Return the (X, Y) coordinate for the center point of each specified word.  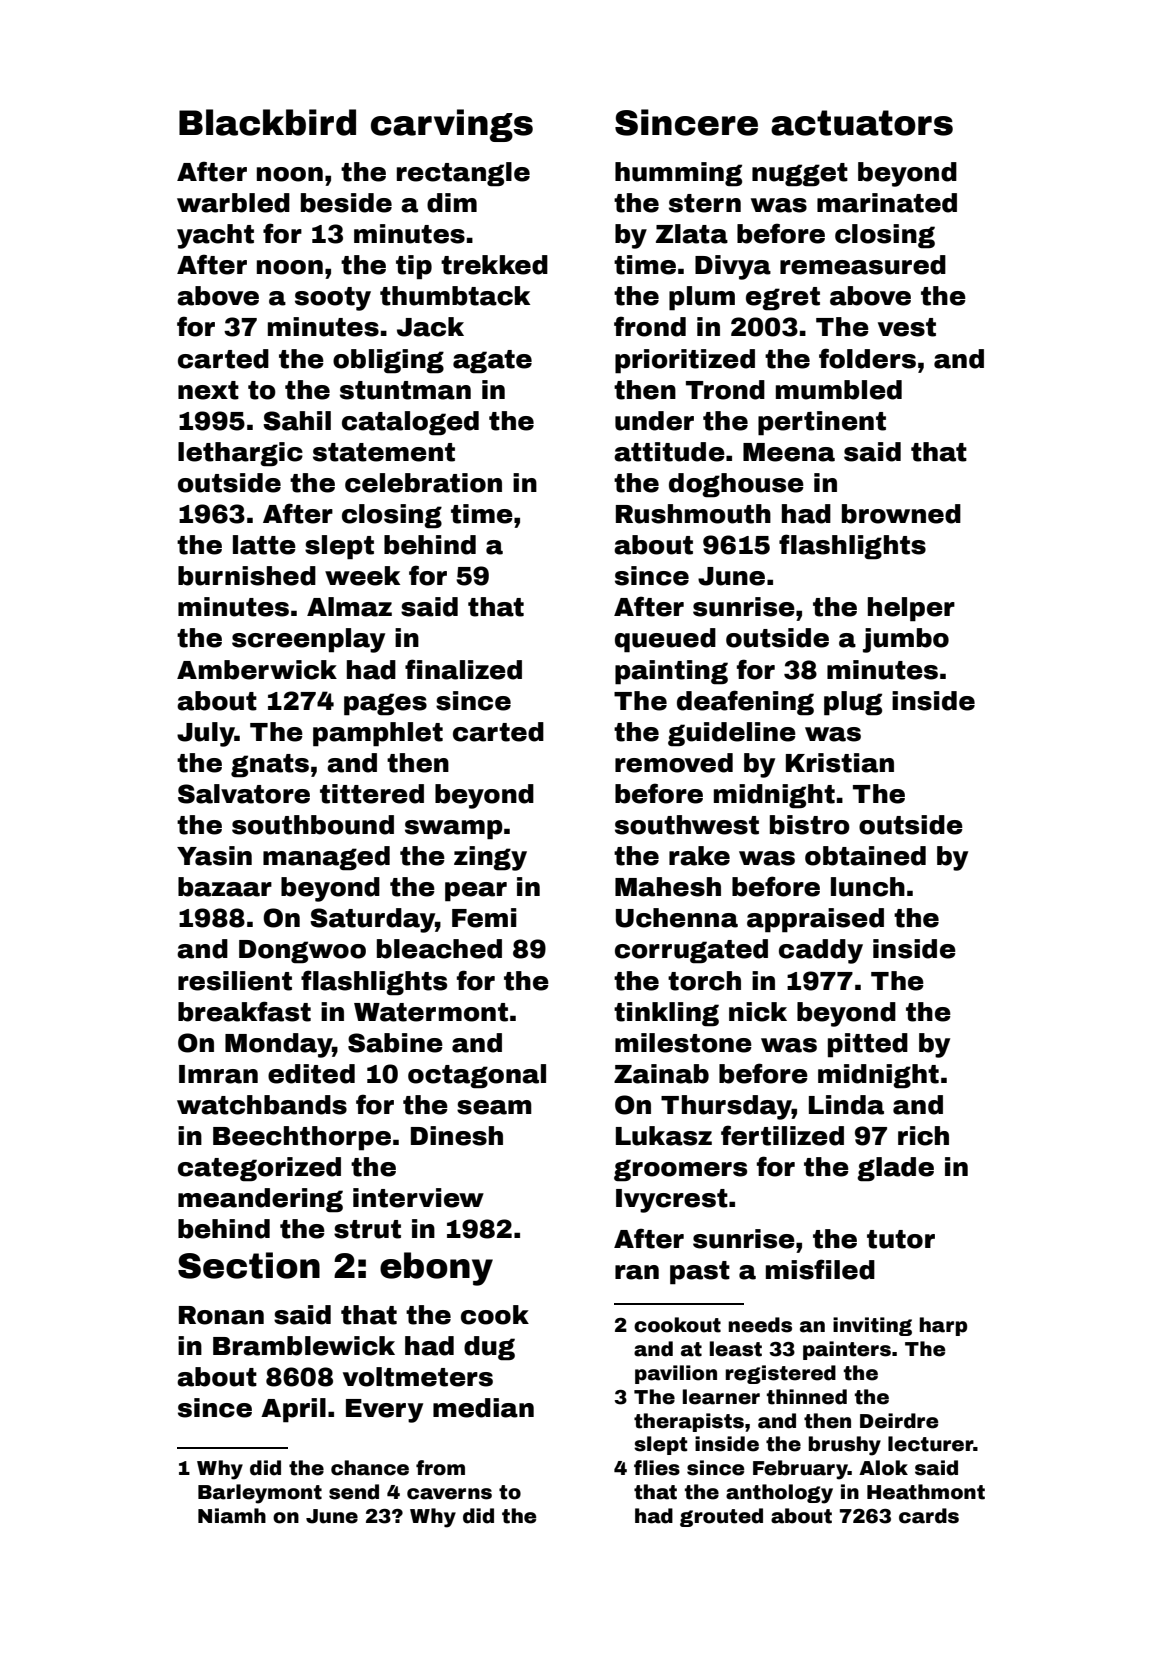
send (354, 1492)
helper (911, 609)
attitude (669, 452)
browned (901, 514)
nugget (800, 175)
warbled (233, 203)
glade (895, 1169)
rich (923, 1136)
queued (665, 640)
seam (494, 1107)
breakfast (244, 1011)
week (362, 576)
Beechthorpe (302, 1138)
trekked (494, 265)
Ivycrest (672, 1201)
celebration (423, 483)
